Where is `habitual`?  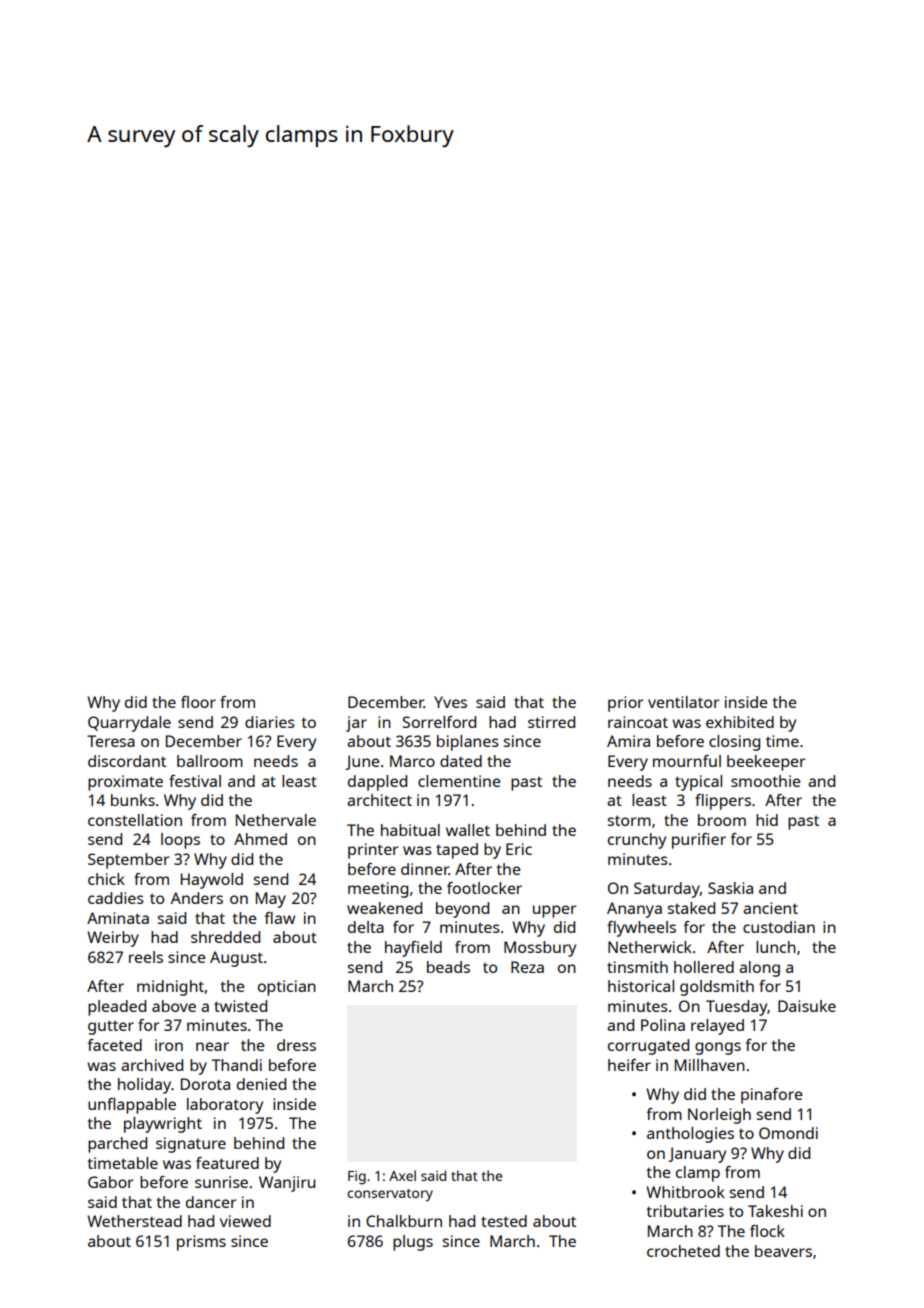 habitual is located at coordinates (410, 830).
